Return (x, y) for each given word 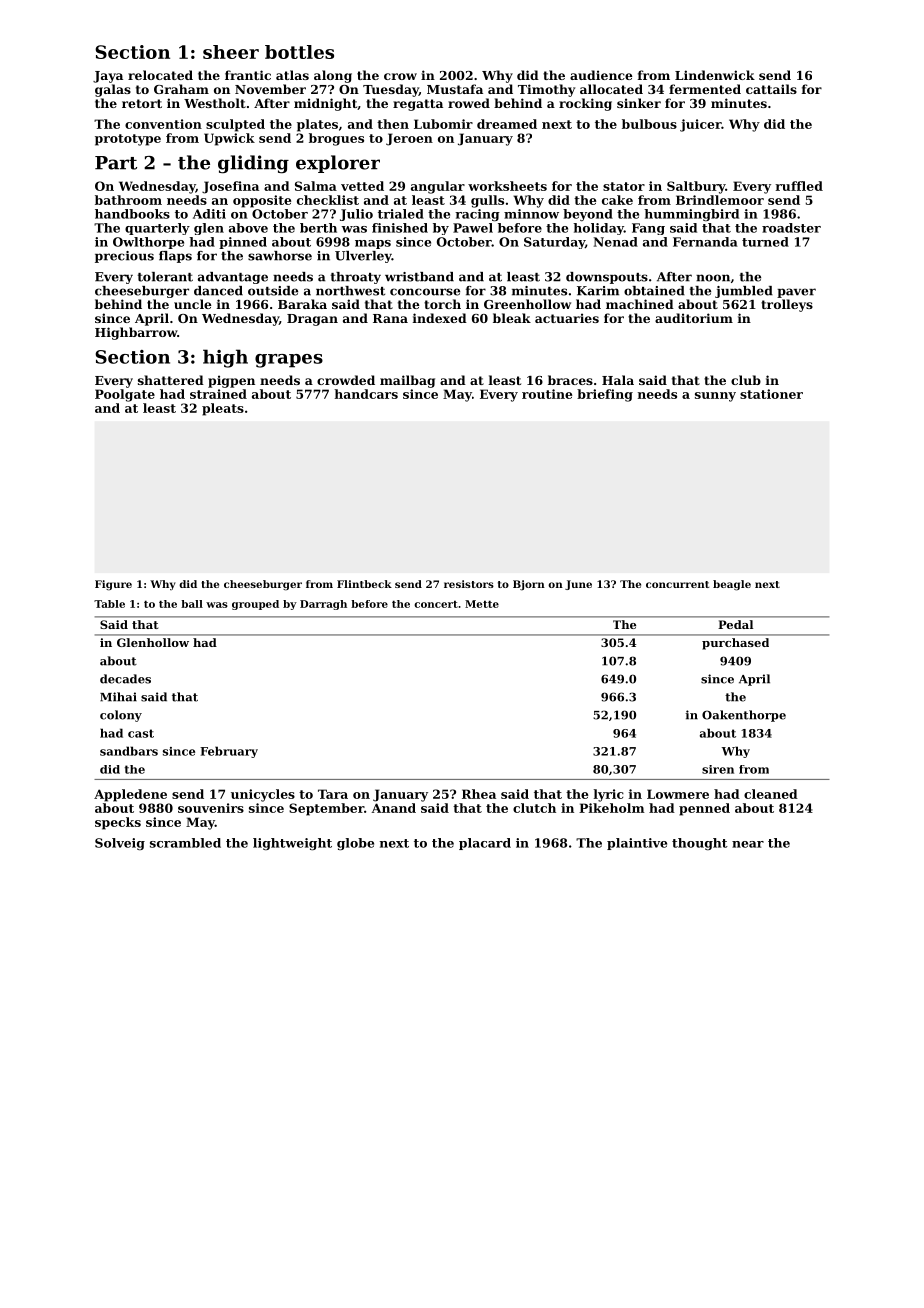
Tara (333, 794)
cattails (771, 89)
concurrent (677, 584)
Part (116, 163)
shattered (171, 380)
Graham (181, 89)
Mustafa (455, 89)
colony (121, 716)
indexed (440, 318)
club (746, 380)
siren (718, 769)
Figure (113, 585)
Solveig (120, 844)
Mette (482, 604)
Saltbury (696, 187)
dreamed (507, 124)
